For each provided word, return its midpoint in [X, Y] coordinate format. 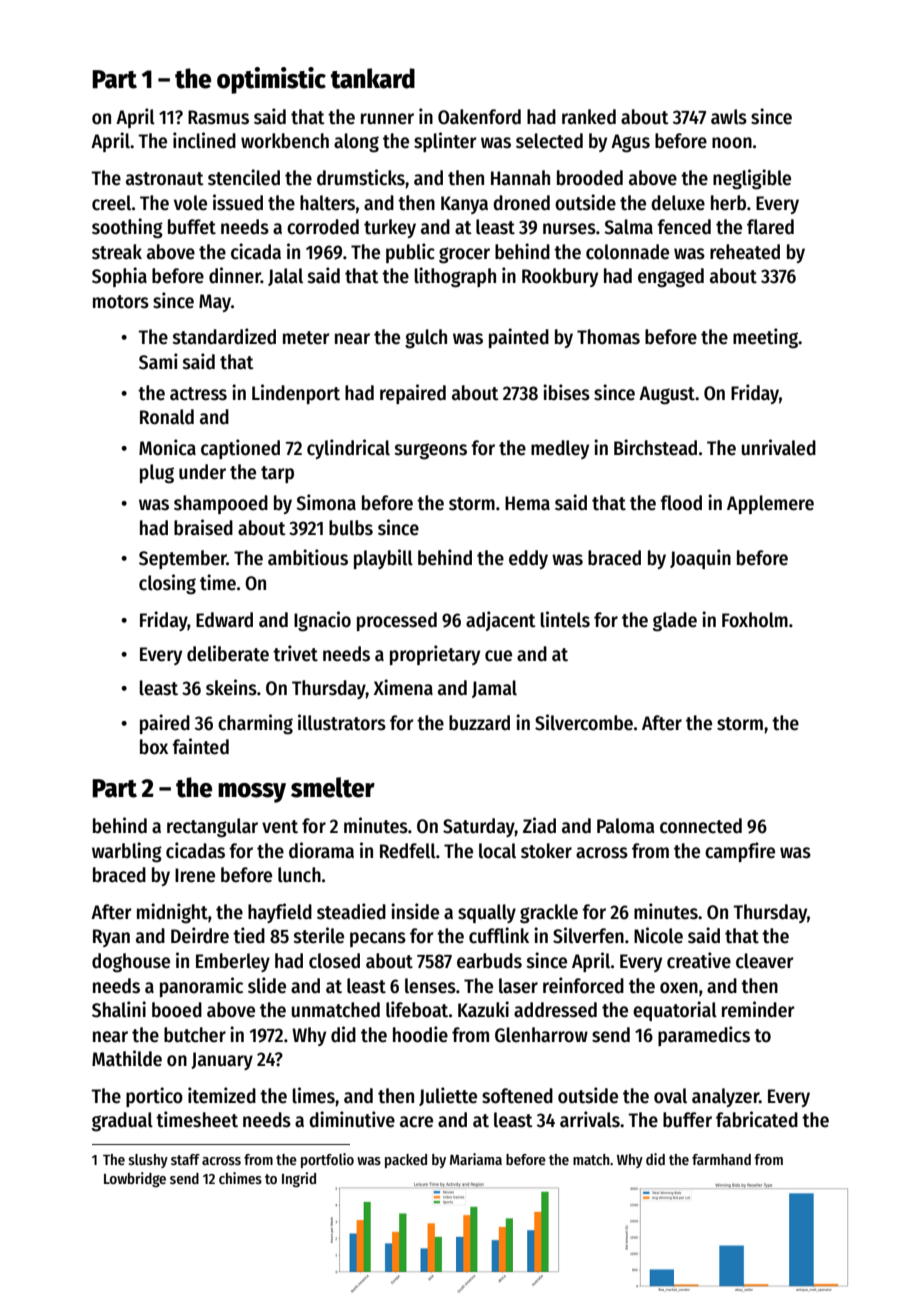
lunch [299, 875]
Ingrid [299, 1179]
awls [729, 117]
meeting [766, 338]
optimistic [271, 80]
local [497, 851]
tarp [277, 474]
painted [519, 338]
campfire [740, 852]
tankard [373, 78]
